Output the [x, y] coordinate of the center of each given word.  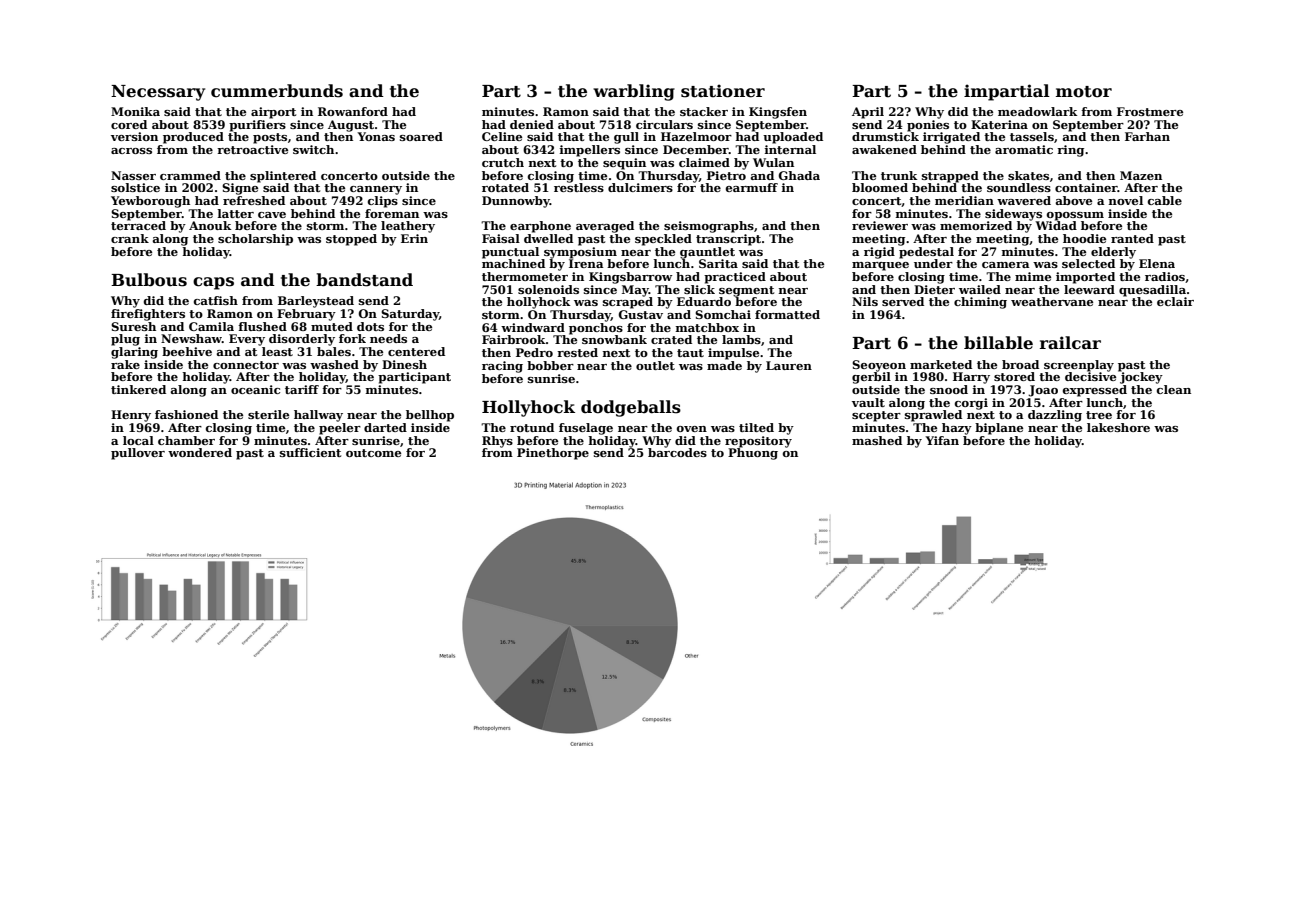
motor [1084, 92]
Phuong [753, 454]
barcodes [677, 452]
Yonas [376, 136]
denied [532, 124]
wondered [200, 452]
